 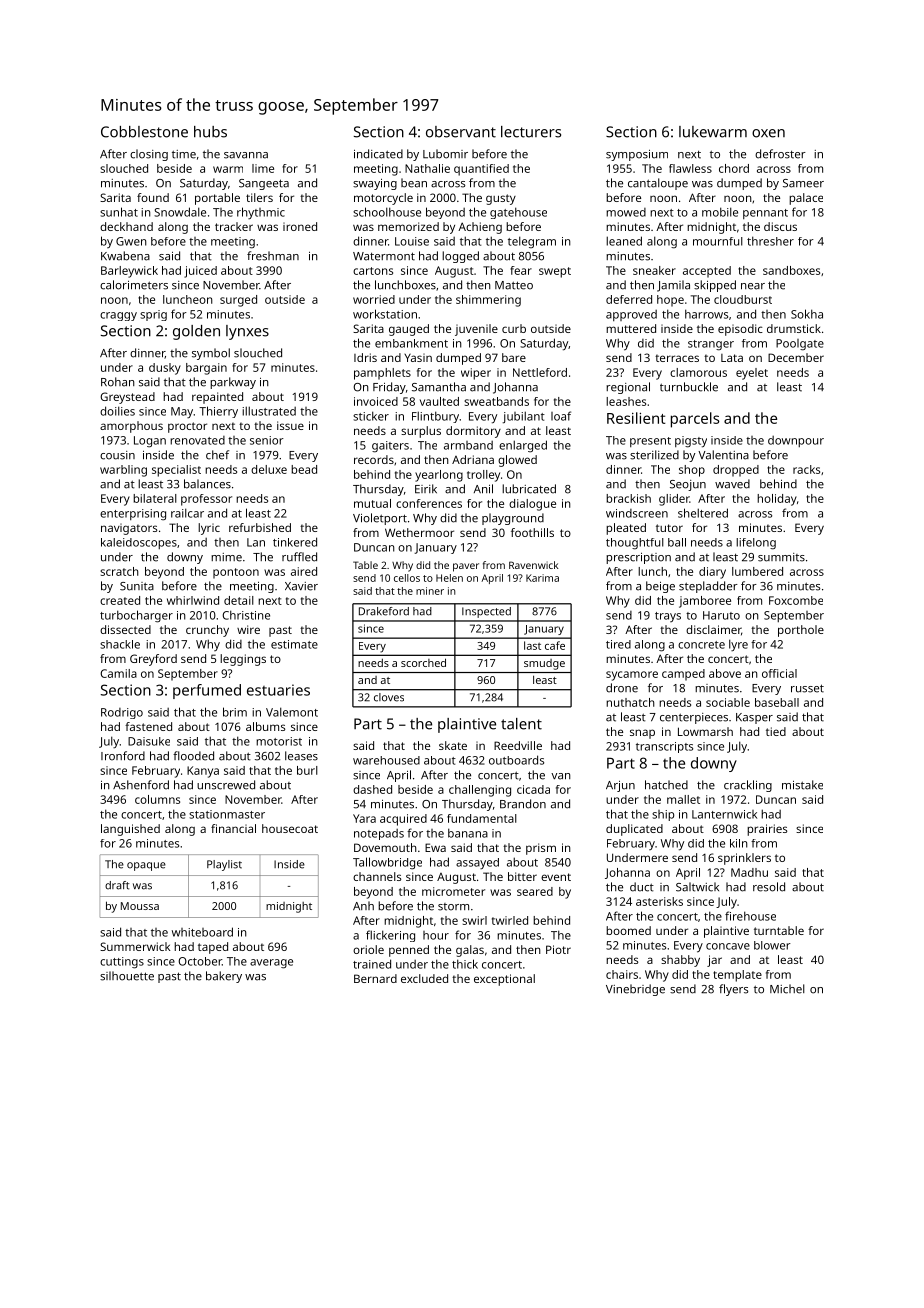 What do you see at coordinates (634, 830) in the screenshot?
I see `duplicated` at bounding box center [634, 830].
